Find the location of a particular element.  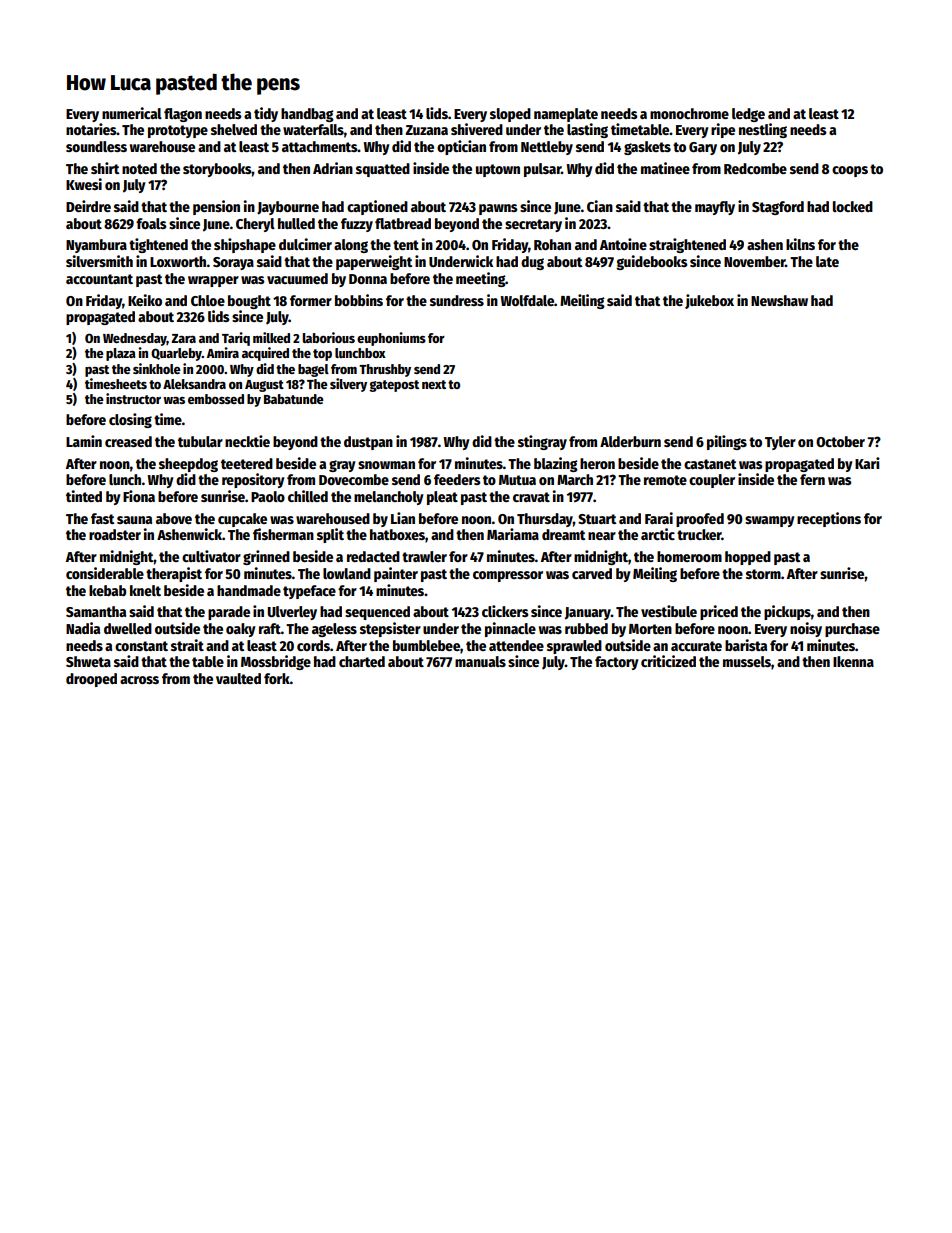

accountant is located at coordinates (99, 279).
